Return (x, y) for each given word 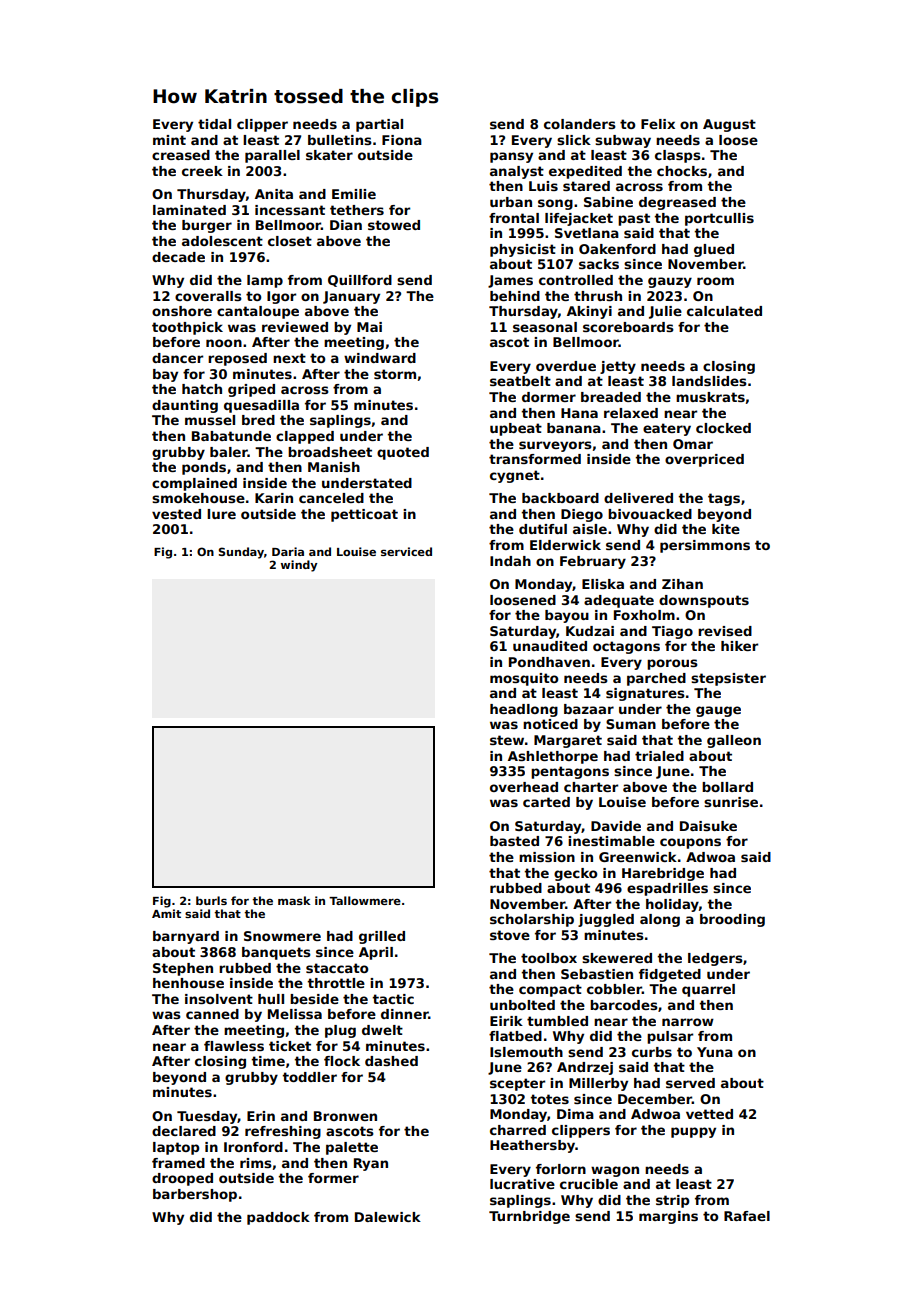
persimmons (705, 546)
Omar (693, 444)
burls (211, 900)
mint (169, 140)
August (729, 125)
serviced (406, 551)
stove (510, 935)
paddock (278, 1218)
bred (258, 420)
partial (379, 125)
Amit (166, 913)
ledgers (715, 959)
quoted (403, 453)
